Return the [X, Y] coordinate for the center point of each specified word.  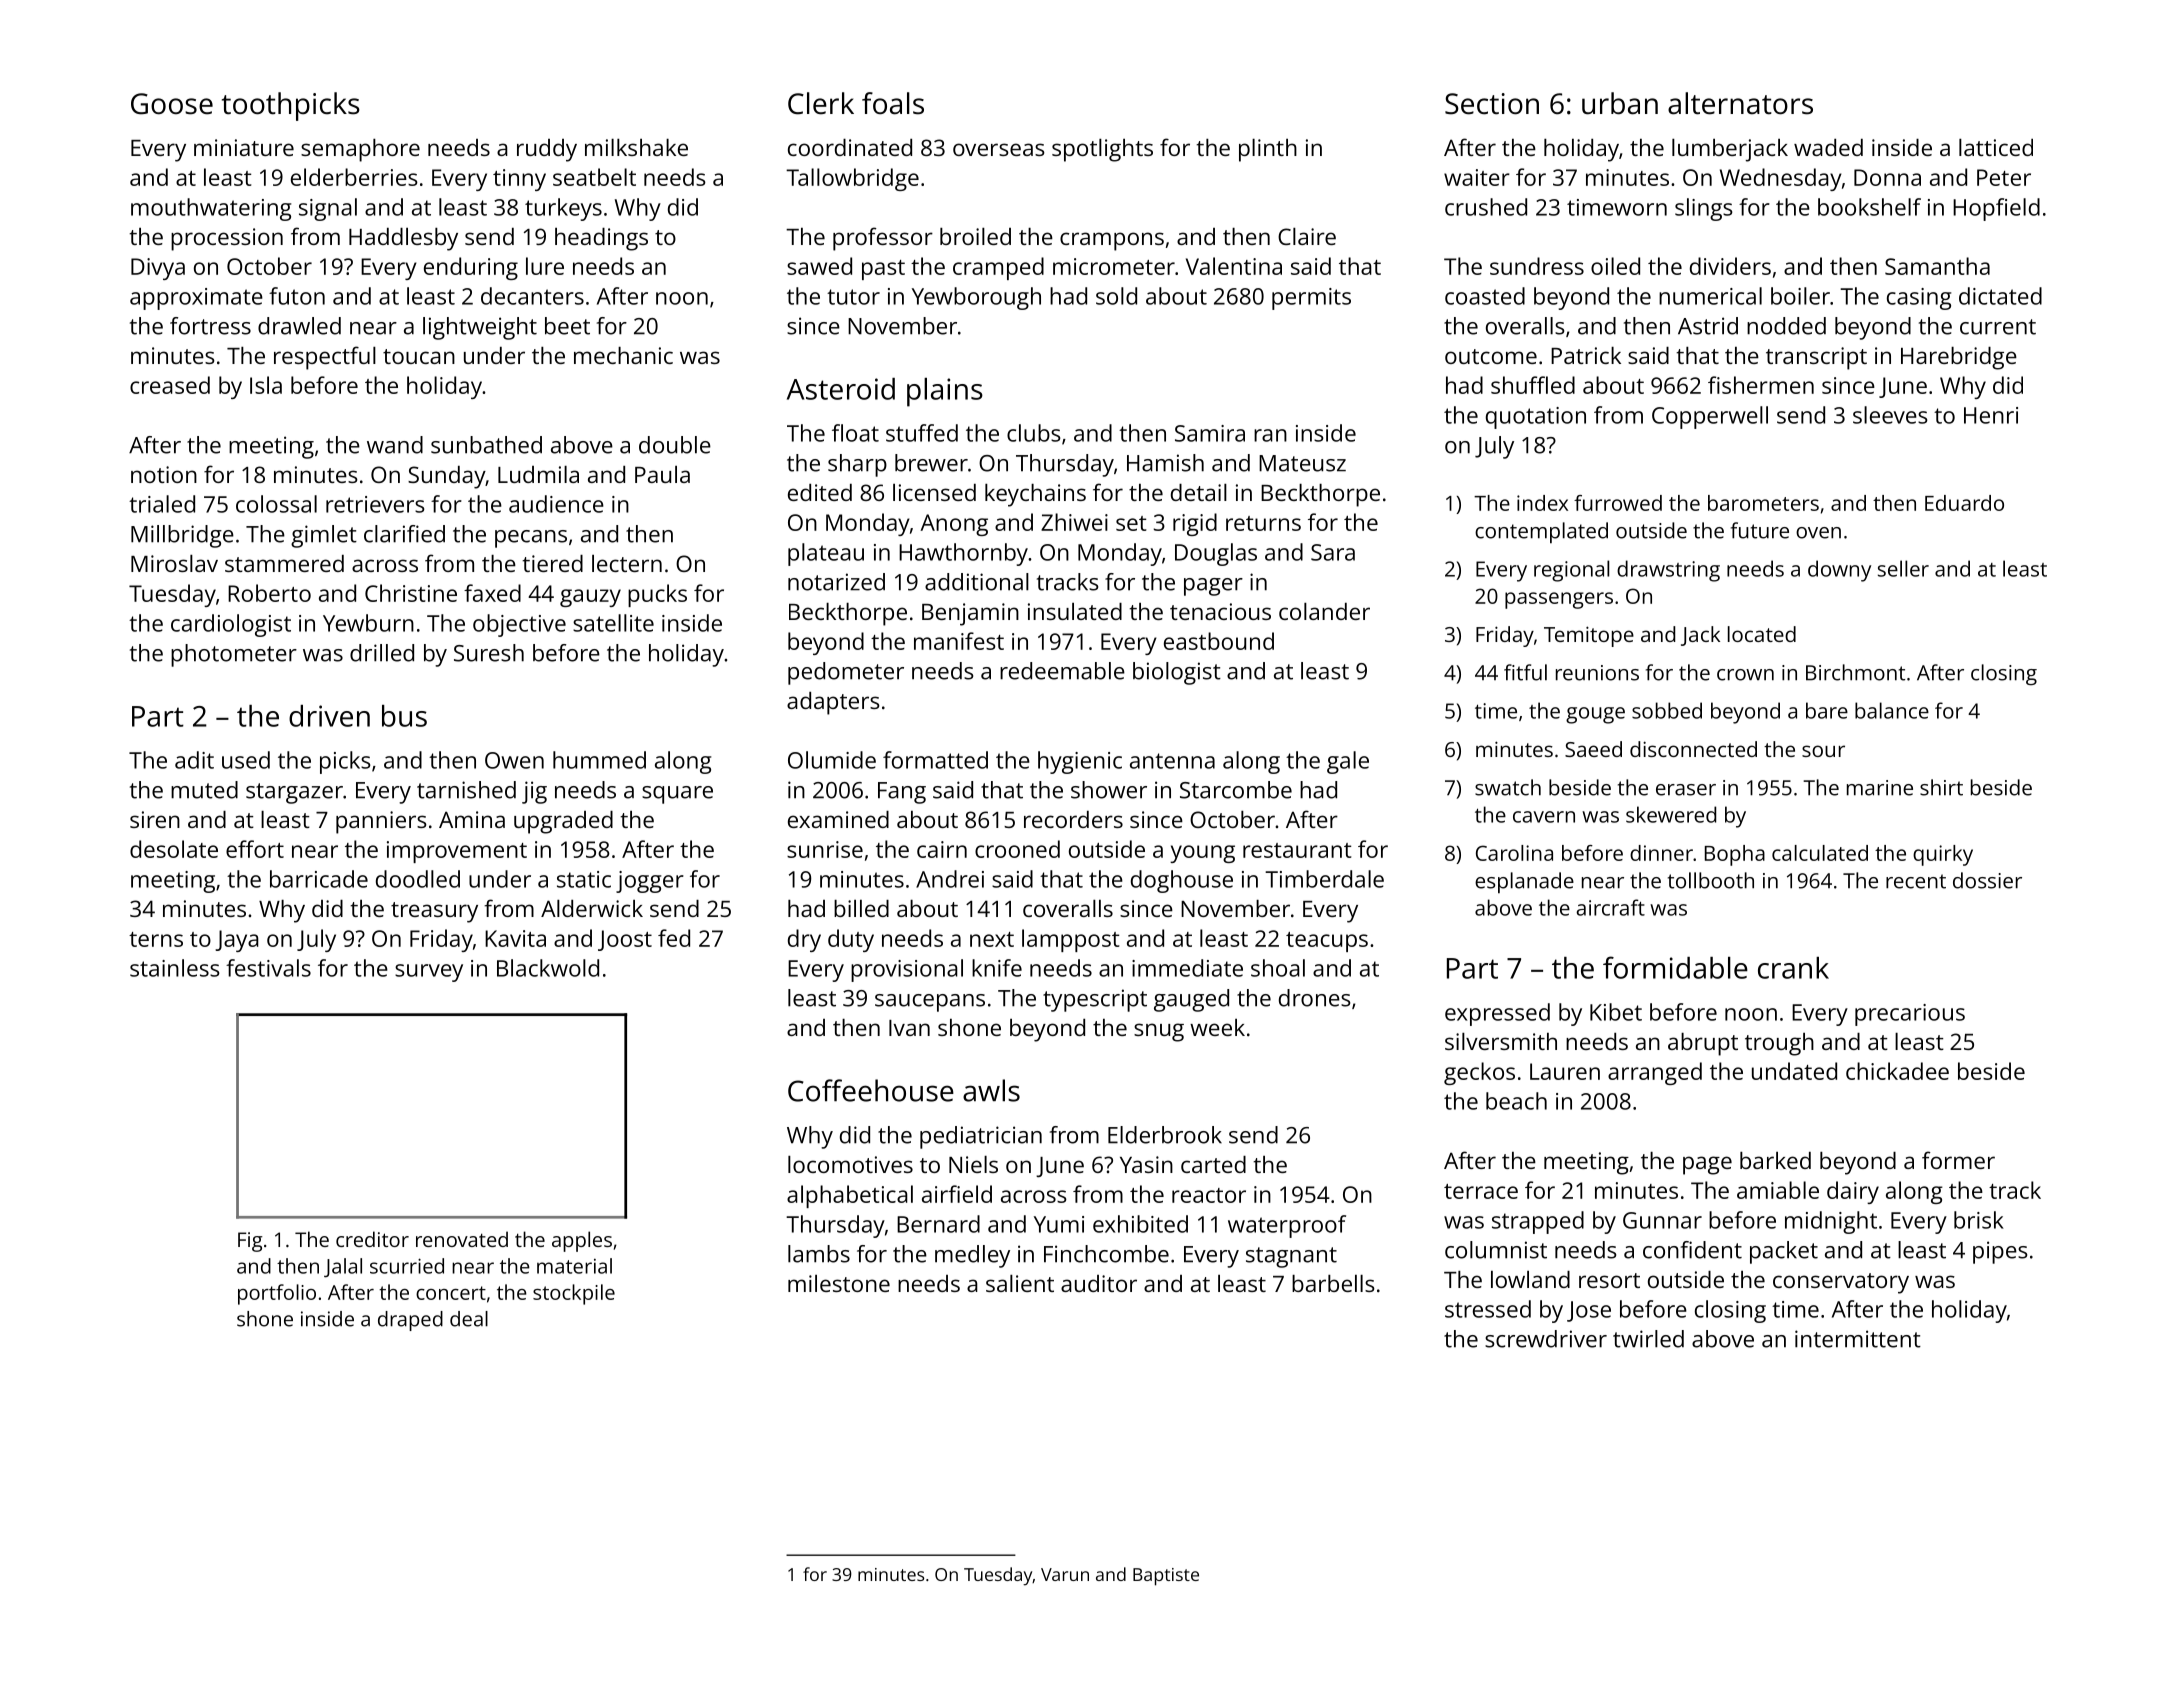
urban [1620, 103]
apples [582, 1241]
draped [410, 1321]
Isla [266, 385]
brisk [1979, 1220]
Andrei [950, 879]
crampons [1112, 241]
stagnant [1291, 1257]
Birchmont [1855, 672]
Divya [158, 269]
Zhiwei [1074, 522]
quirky [1943, 855]
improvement [457, 852]
